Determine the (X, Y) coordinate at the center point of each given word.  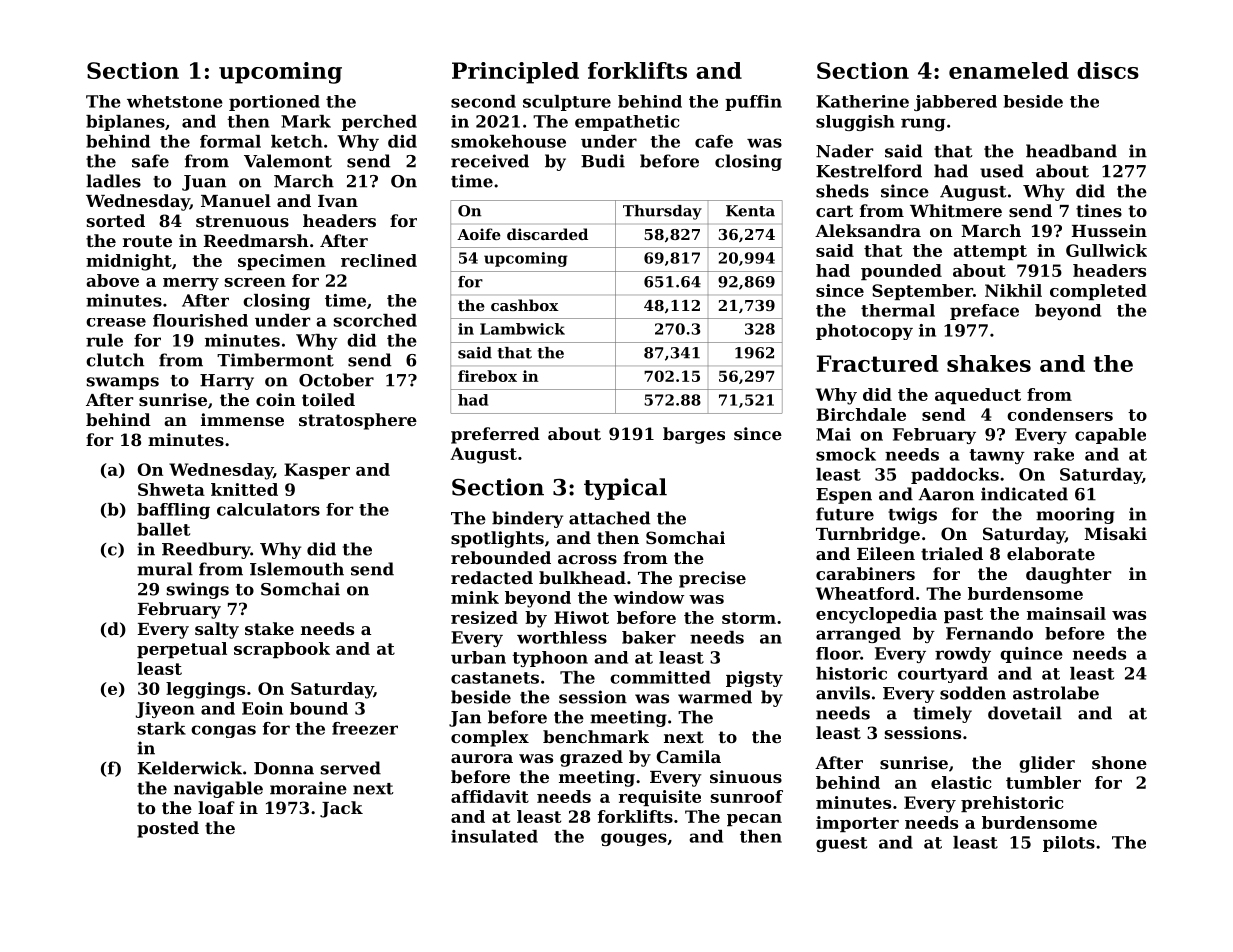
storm (749, 618)
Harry (227, 382)
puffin (753, 103)
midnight (129, 262)
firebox (487, 376)
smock (846, 454)
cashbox (525, 305)
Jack (341, 809)
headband (1071, 151)
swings (198, 590)
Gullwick (1106, 250)
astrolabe (1056, 693)
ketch (297, 141)
